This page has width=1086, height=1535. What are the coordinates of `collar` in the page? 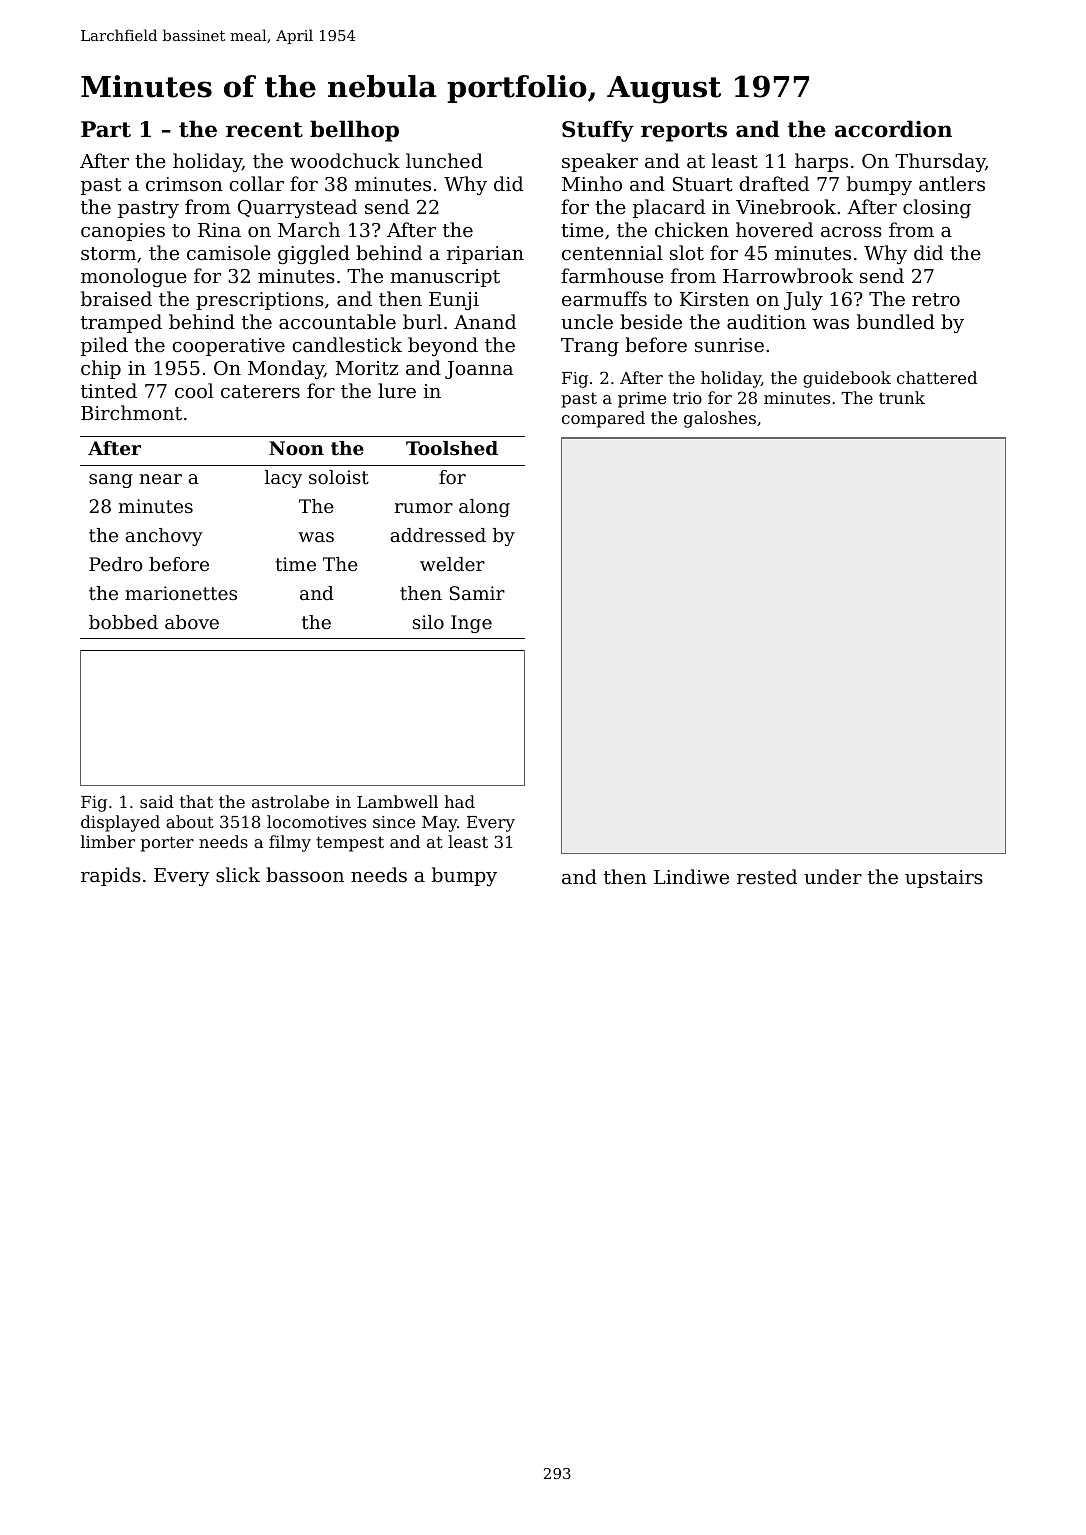 It's located at (256, 183).
